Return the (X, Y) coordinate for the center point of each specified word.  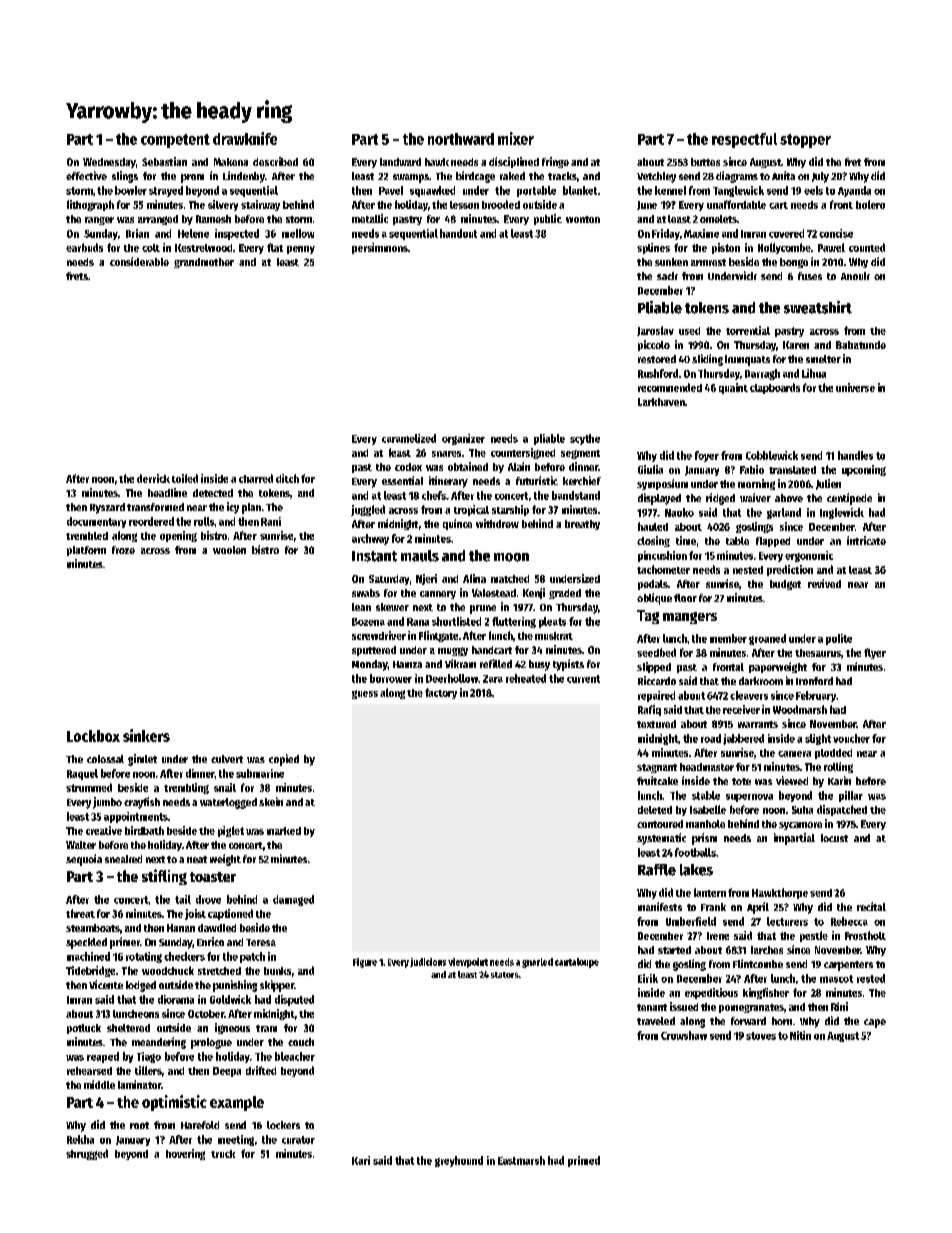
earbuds (84, 247)
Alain (519, 466)
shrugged (87, 1154)
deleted (655, 810)
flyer (875, 653)
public (548, 219)
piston (726, 248)
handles (855, 455)
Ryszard (107, 508)
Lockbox (93, 736)
